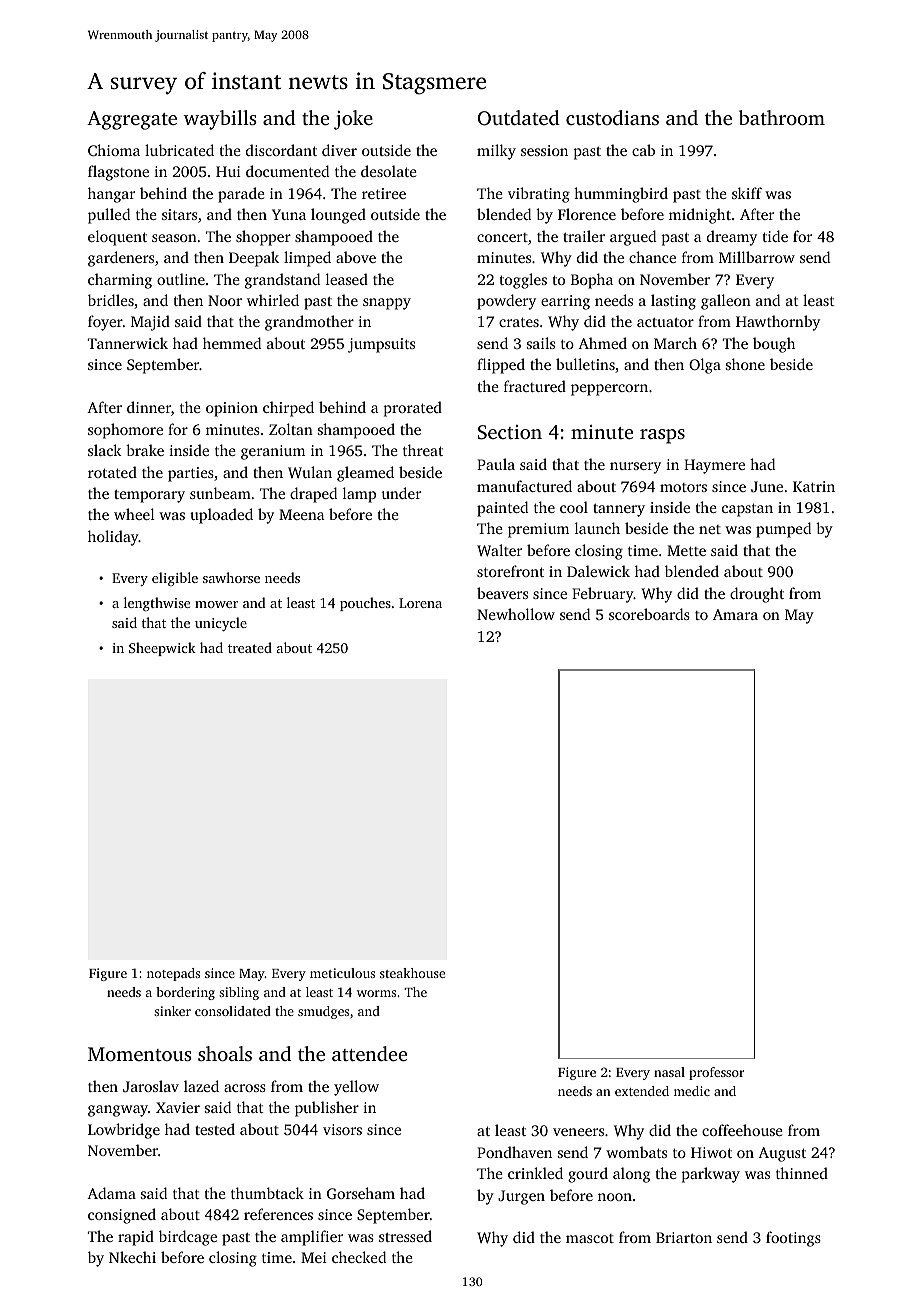 The height and width of the page is (1308, 924). Describe the element at coordinates (359, 1257) in the page. I see `checked` at that location.
